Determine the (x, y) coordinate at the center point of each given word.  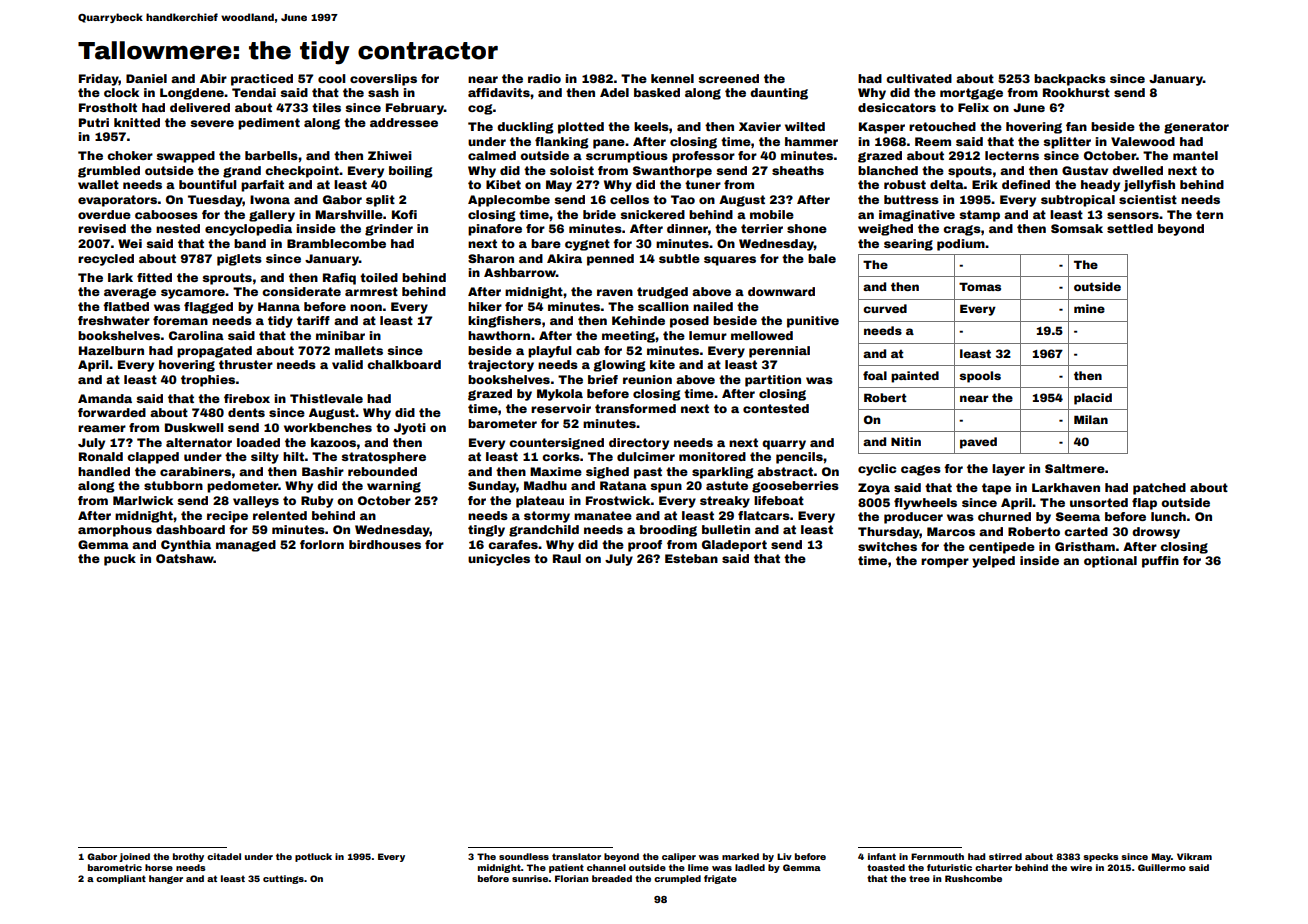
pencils (799, 458)
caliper (679, 857)
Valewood (1143, 141)
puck (120, 560)
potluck (313, 857)
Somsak (1077, 228)
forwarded (112, 412)
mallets (359, 350)
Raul (567, 558)
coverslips (383, 80)
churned (1004, 516)
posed (689, 322)
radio (544, 78)
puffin (1160, 562)
